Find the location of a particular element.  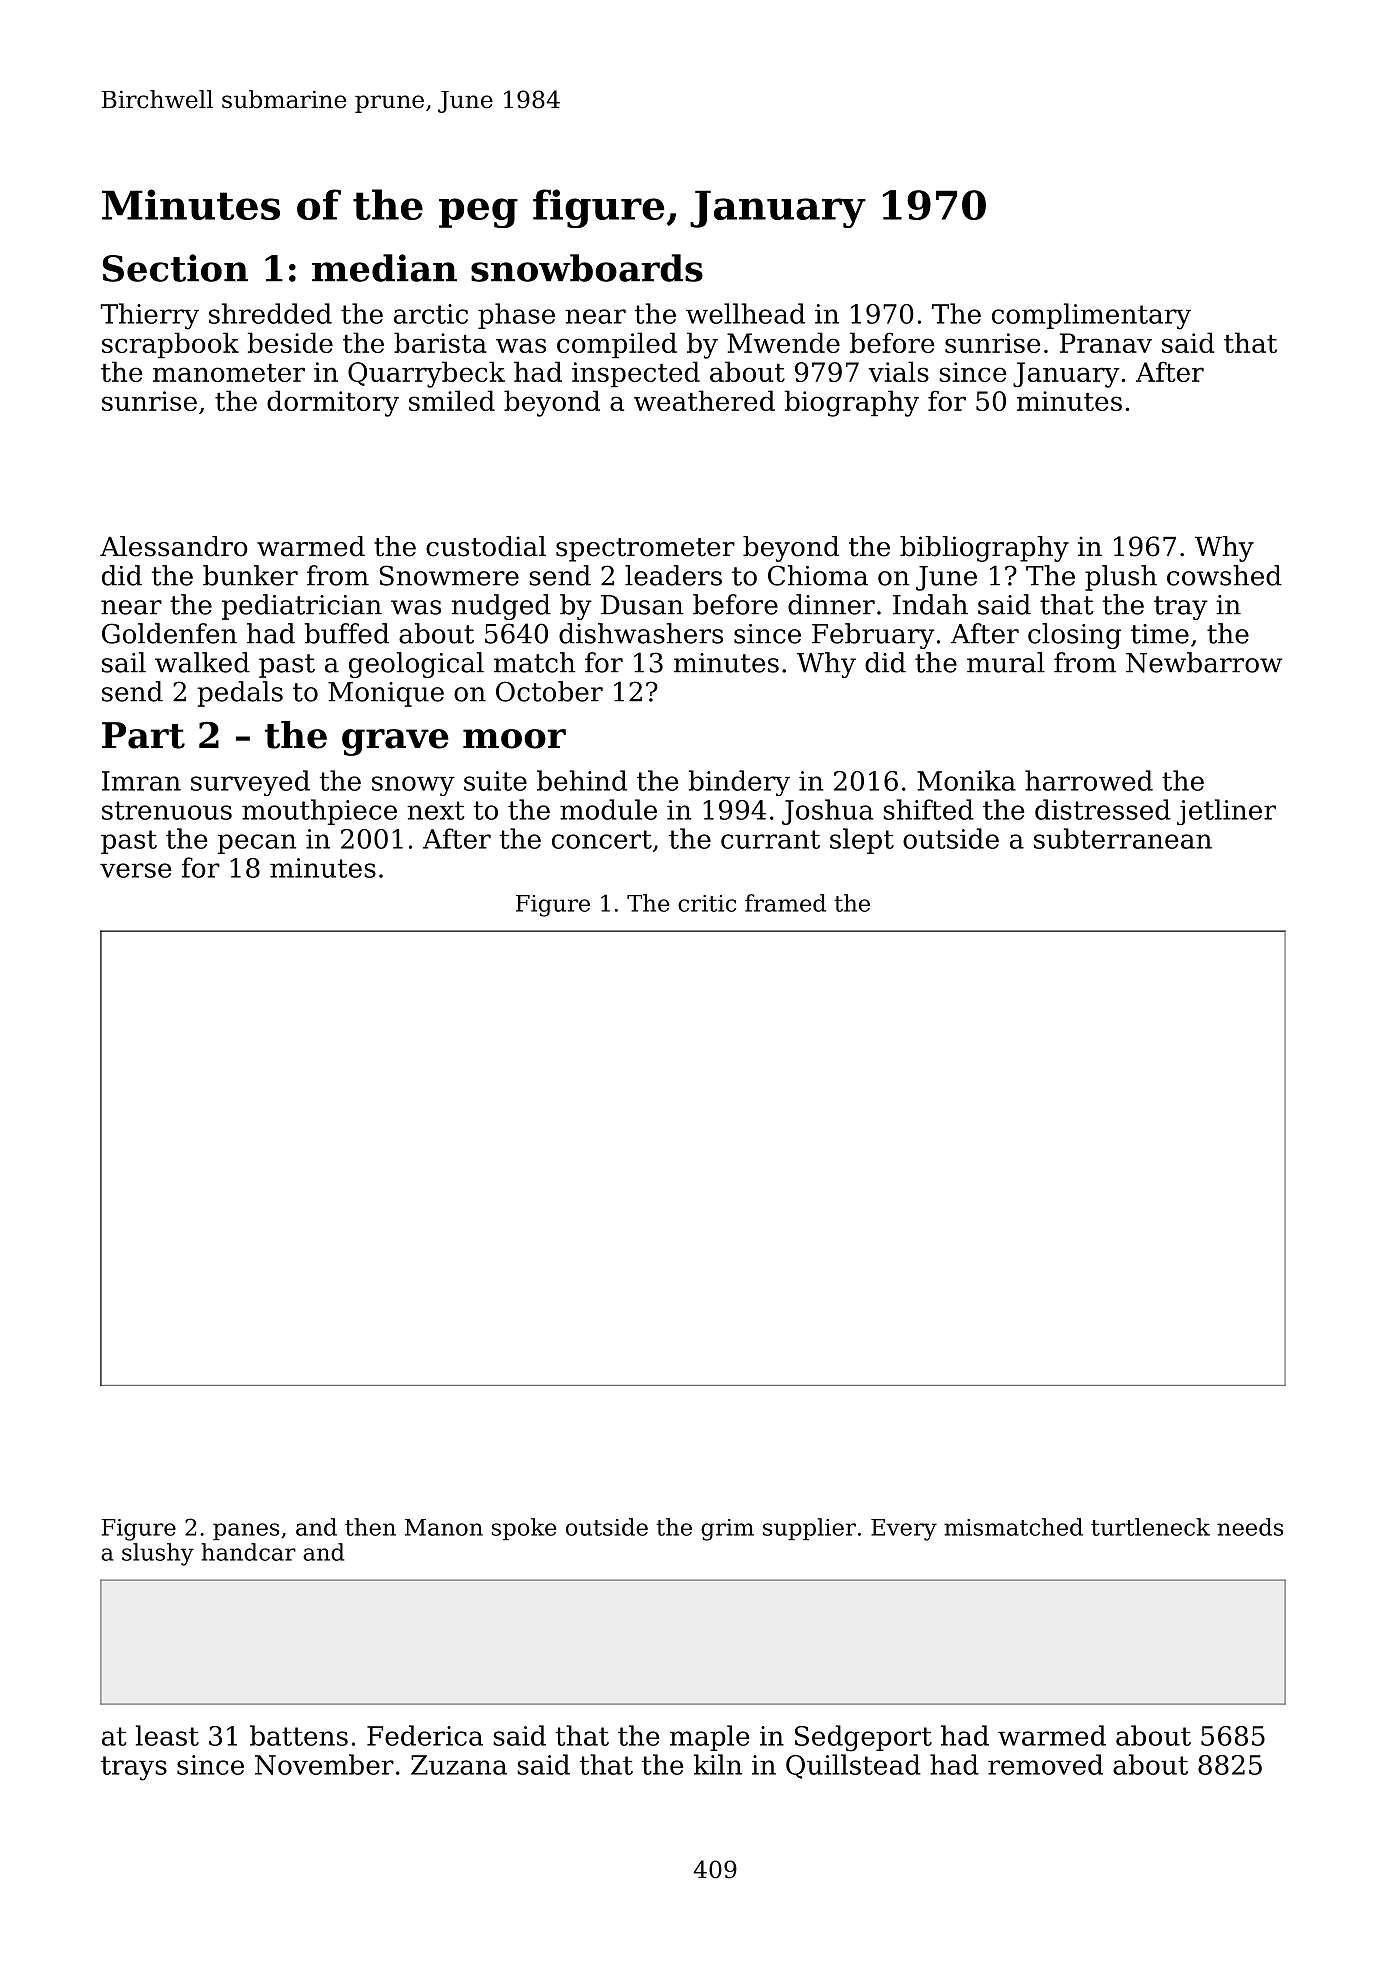

slushy is located at coordinates (158, 1554).
